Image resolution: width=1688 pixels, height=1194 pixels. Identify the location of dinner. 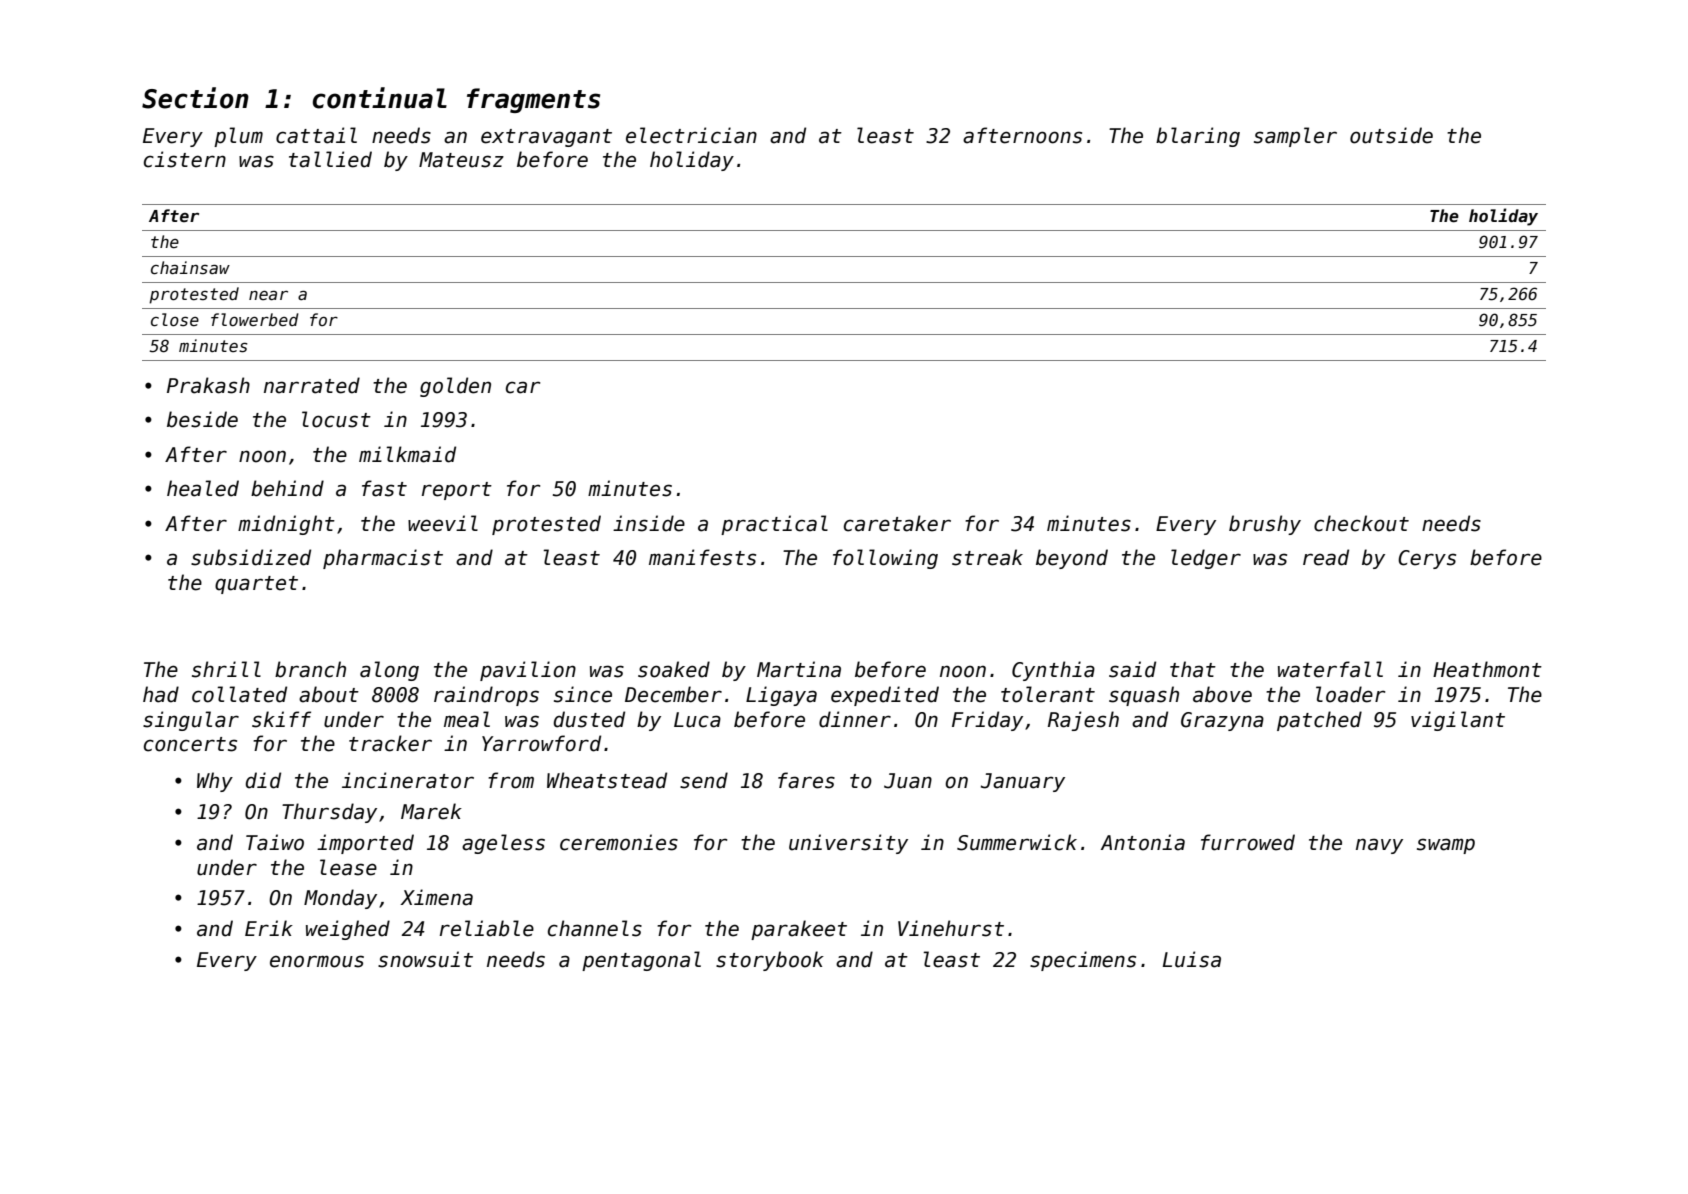
(855, 719).
